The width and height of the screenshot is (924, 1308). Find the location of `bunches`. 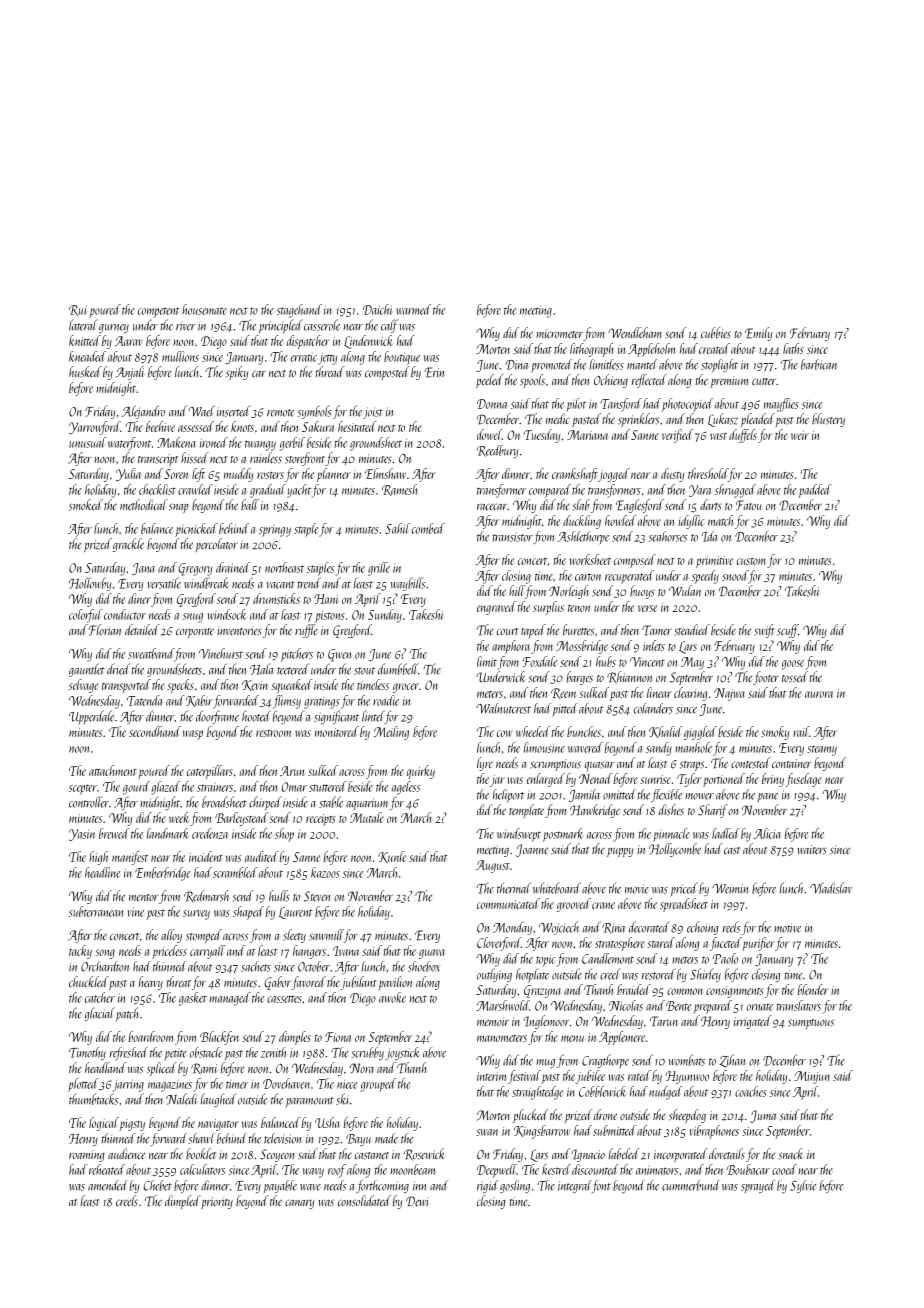

bunches is located at coordinates (584, 731).
